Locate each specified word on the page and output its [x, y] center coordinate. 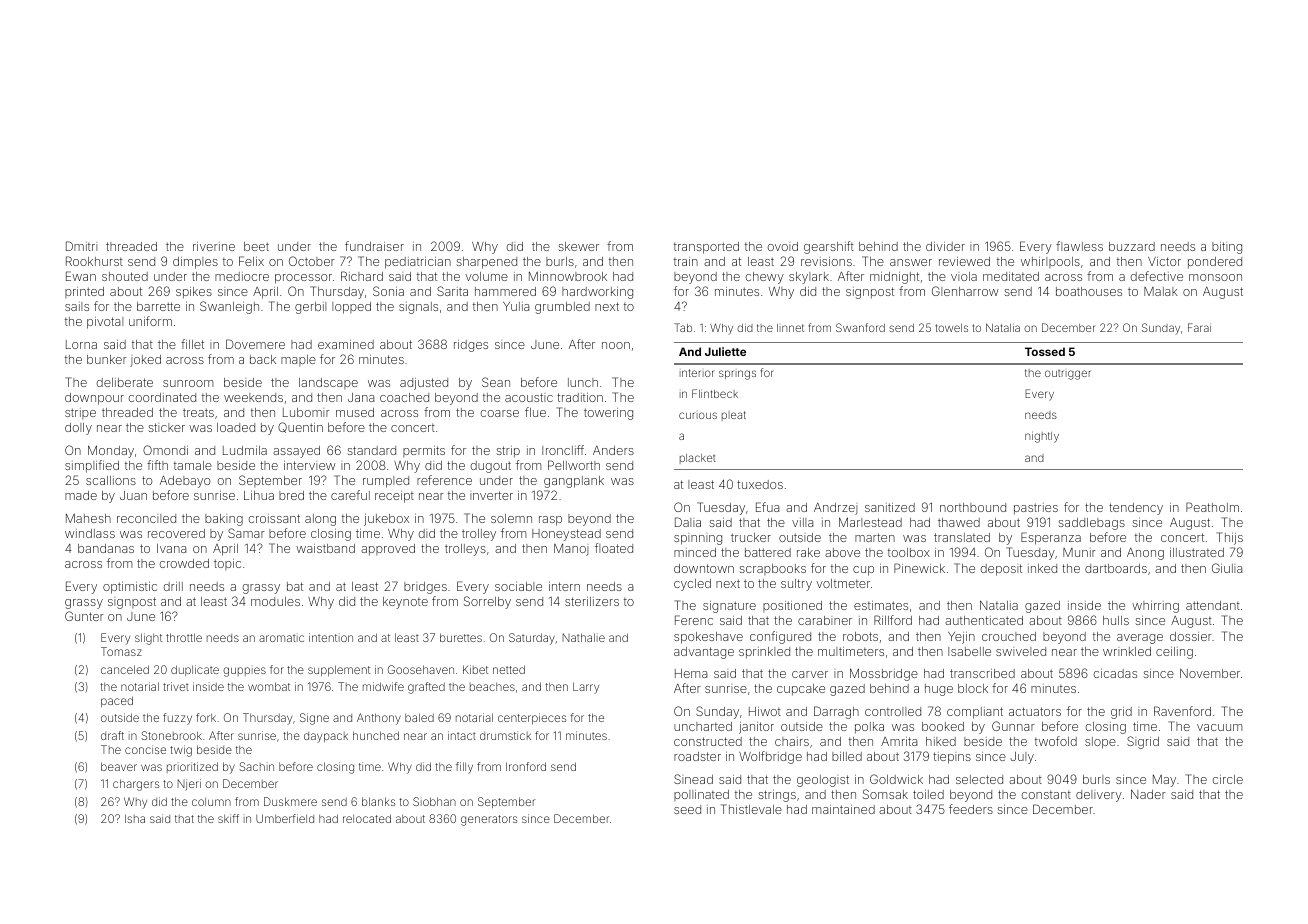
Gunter [84, 616]
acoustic [529, 397]
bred [291, 495]
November [1210, 673]
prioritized [192, 767]
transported [706, 248]
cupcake [801, 690]
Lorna [81, 344]
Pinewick [919, 568]
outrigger [1068, 375]
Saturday [532, 639]
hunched [376, 735]
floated [614, 548]
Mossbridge [884, 674]
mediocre [242, 276]
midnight [894, 278]
